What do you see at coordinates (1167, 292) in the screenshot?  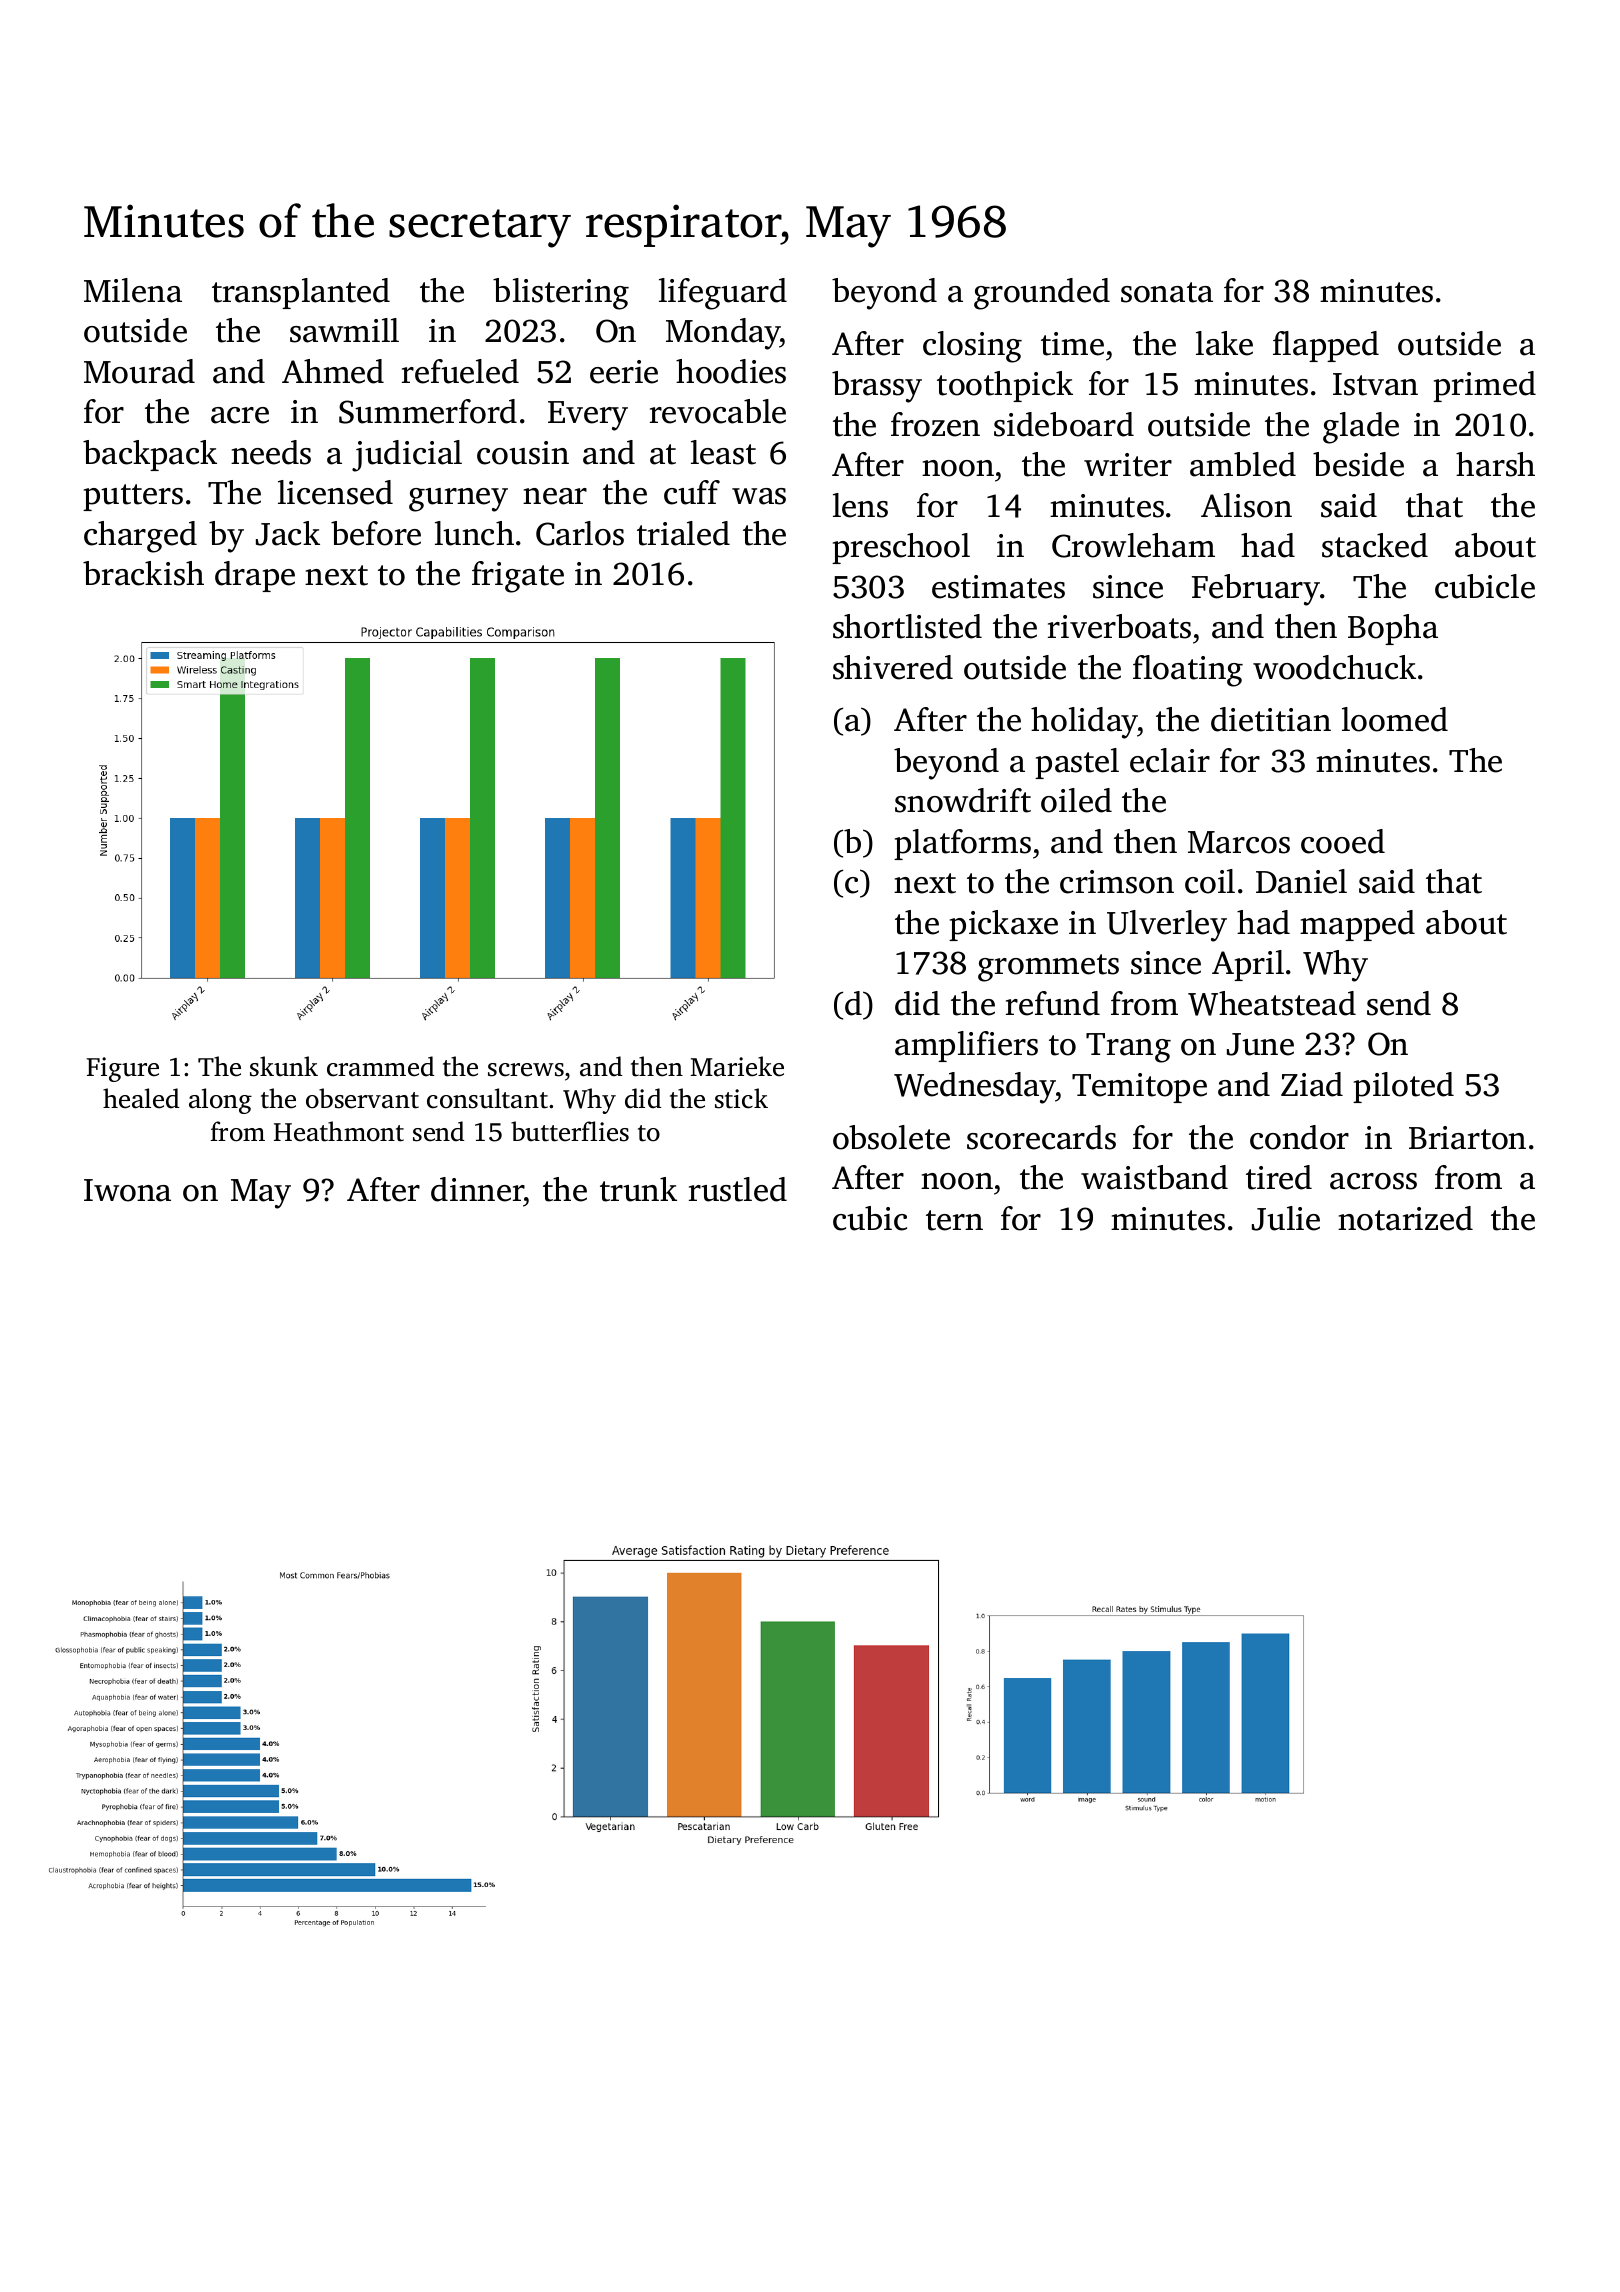 I see `sonata` at bounding box center [1167, 292].
